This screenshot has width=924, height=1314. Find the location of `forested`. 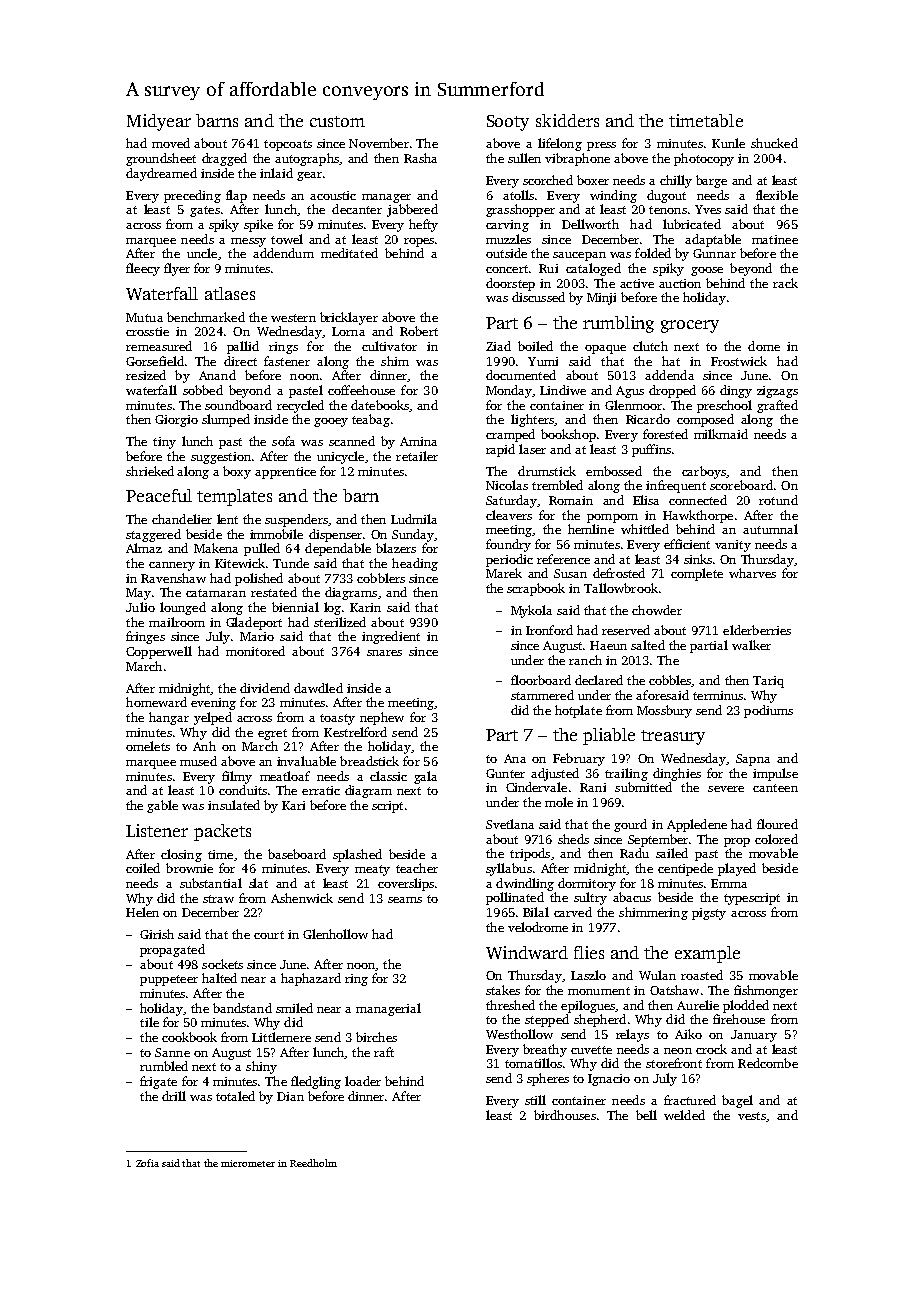

forested is located at coordinates (665, 434).
